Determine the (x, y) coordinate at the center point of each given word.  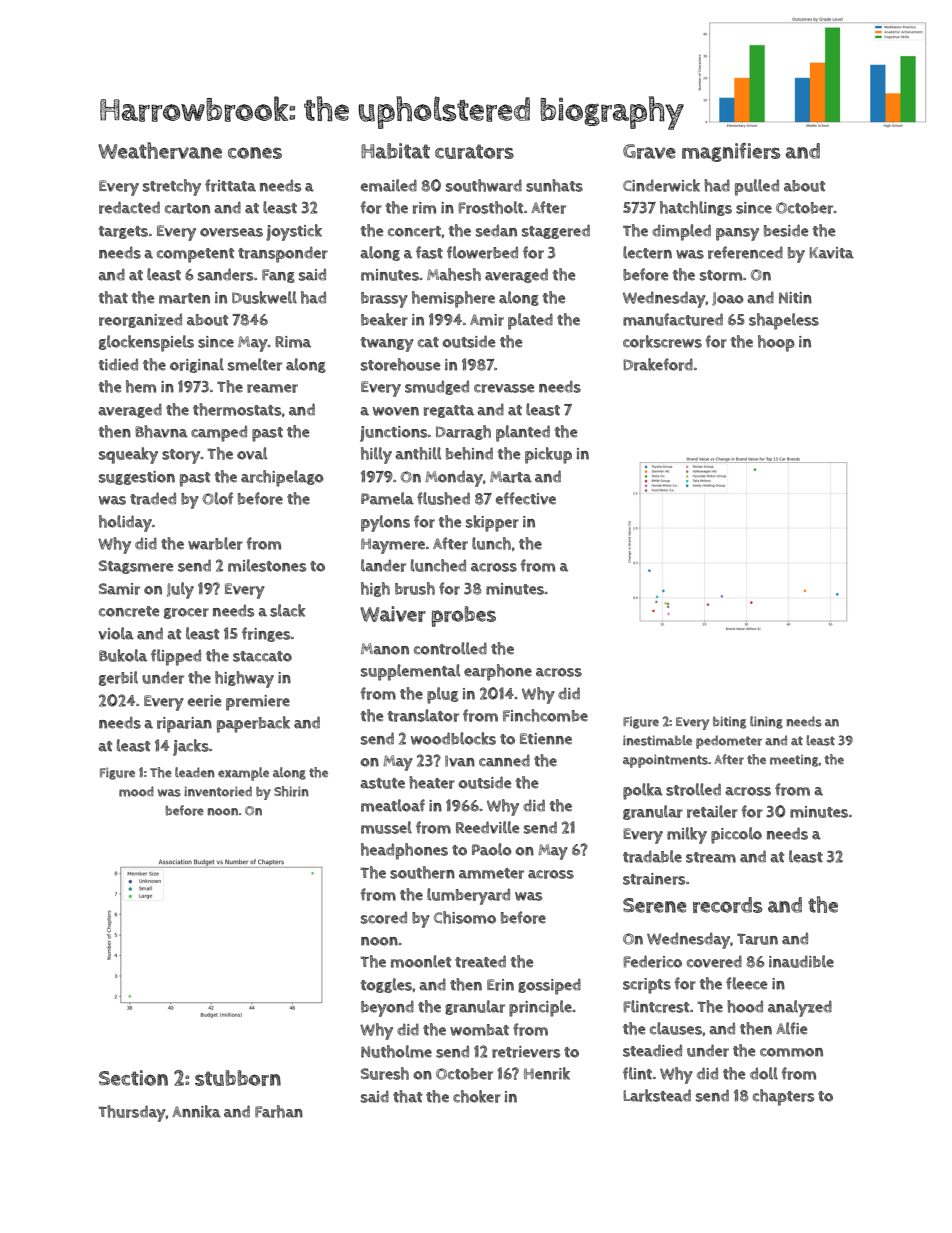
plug (442, 695)
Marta (511, 477)
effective (526, 498)
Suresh (385, 1073)
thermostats (237, 409)
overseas (231, 232)
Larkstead (657, 1095)
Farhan (279, 1111)
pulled (757, 187)
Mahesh (454, 274)
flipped (176, 657)
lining (766, 722)
